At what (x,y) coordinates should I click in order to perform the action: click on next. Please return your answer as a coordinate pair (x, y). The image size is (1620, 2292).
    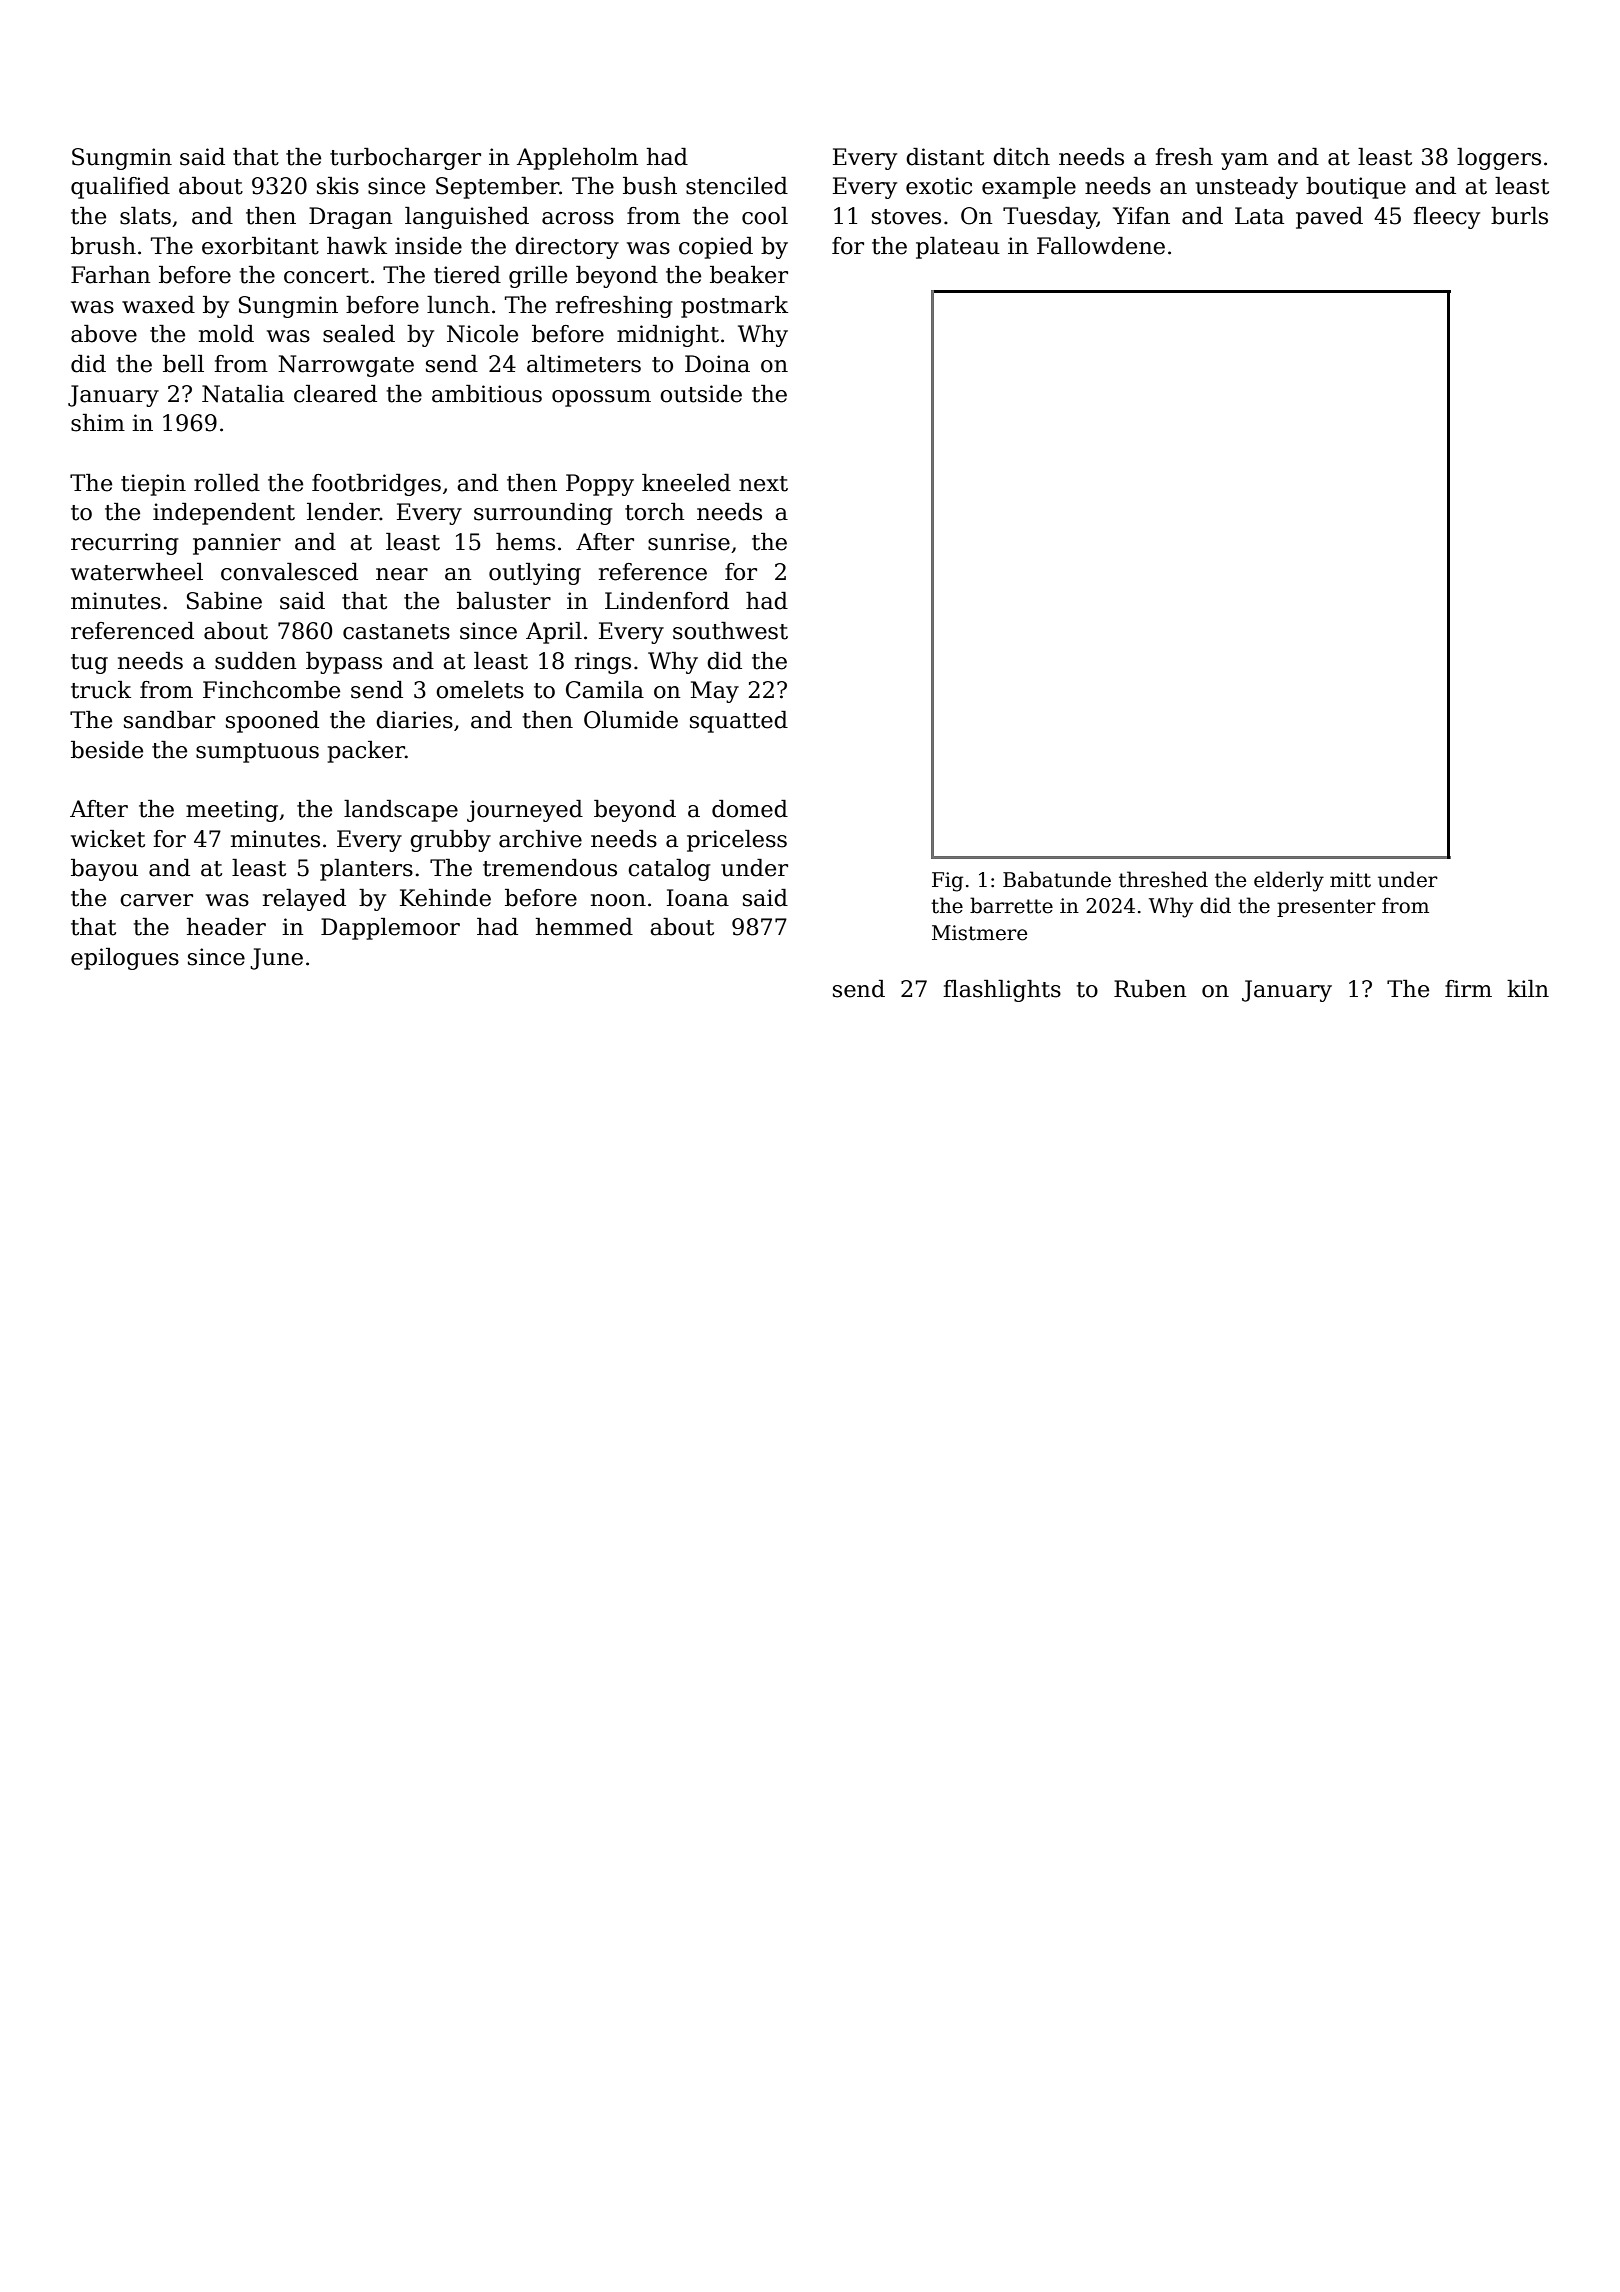
    Looking at the image, I should click on (763, 484).
